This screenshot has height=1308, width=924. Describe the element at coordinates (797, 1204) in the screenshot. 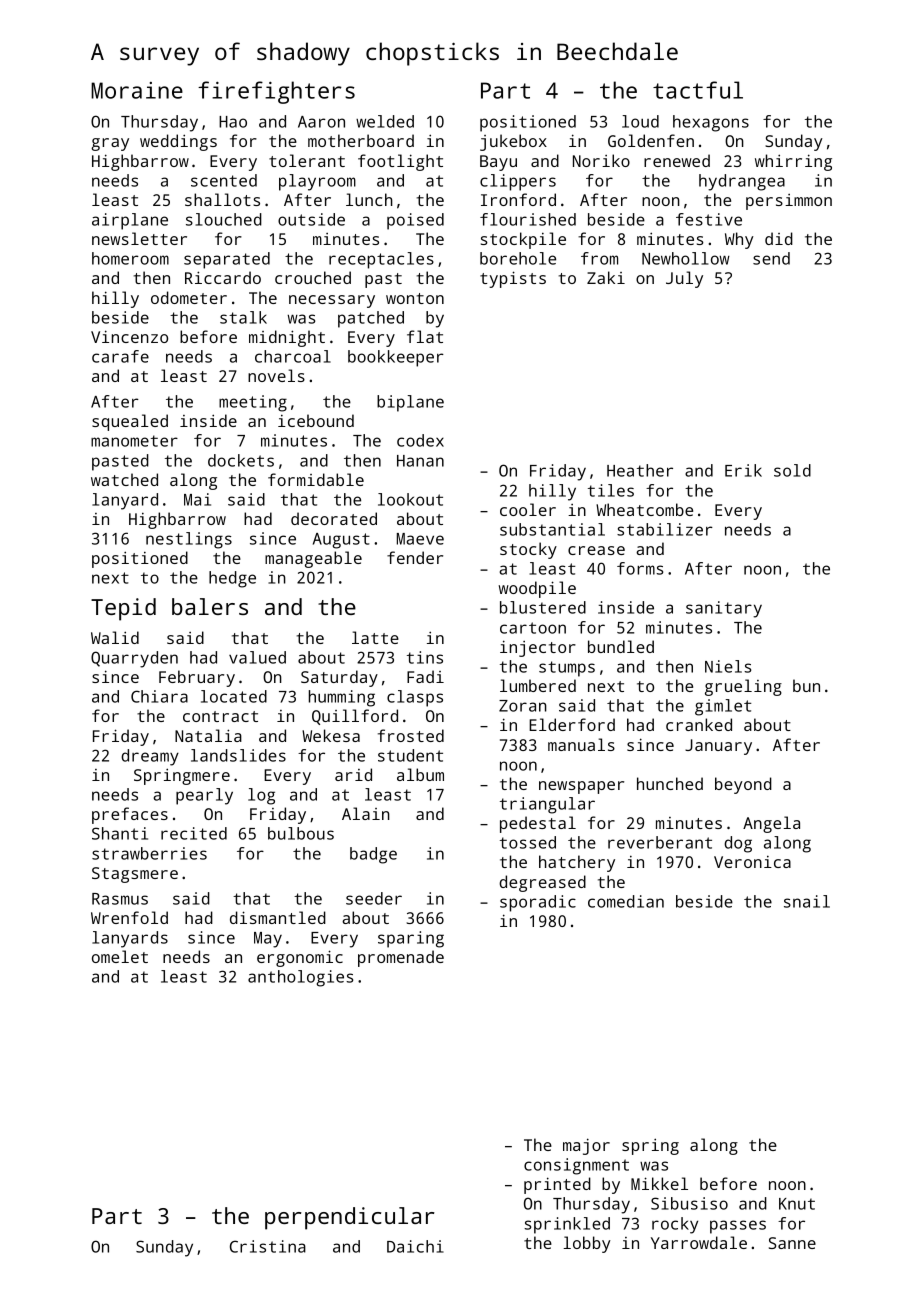

I see `Knut` at that location.
